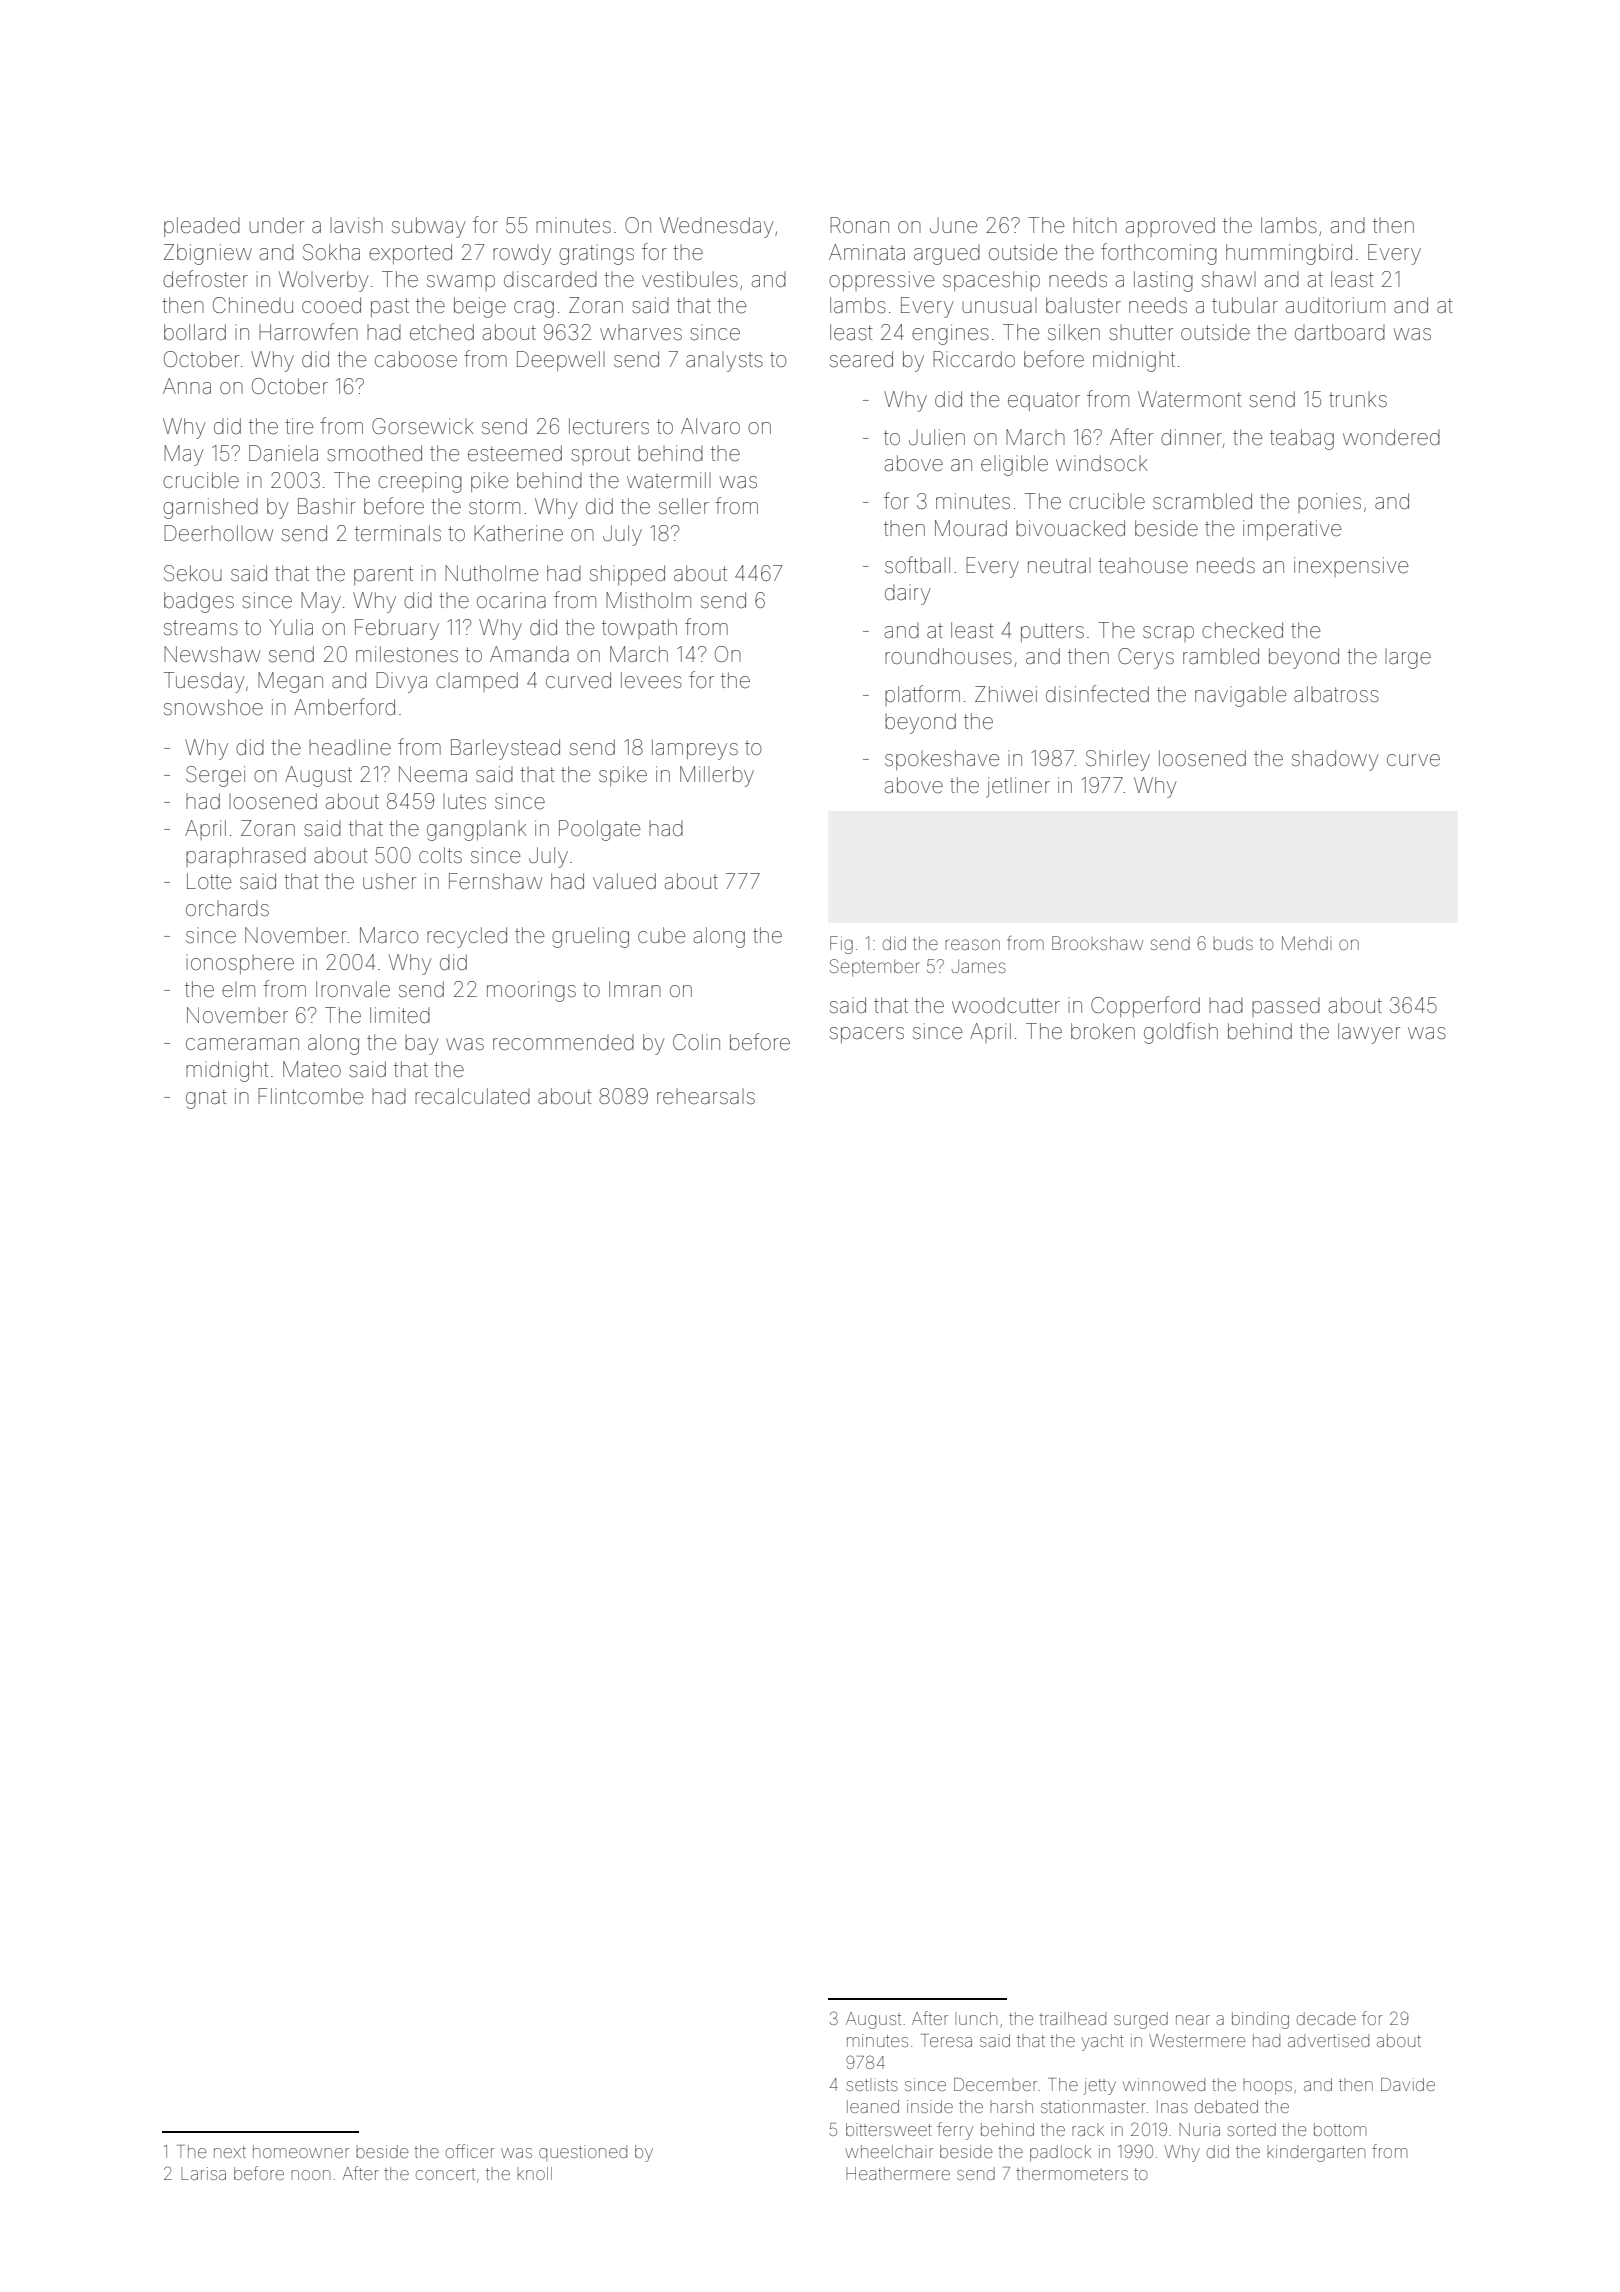 This document has width=1620, height=2292. What do you see at coordinates (202, 227) in the document?
I see `pleaded` at bounding box center [202, 227].
